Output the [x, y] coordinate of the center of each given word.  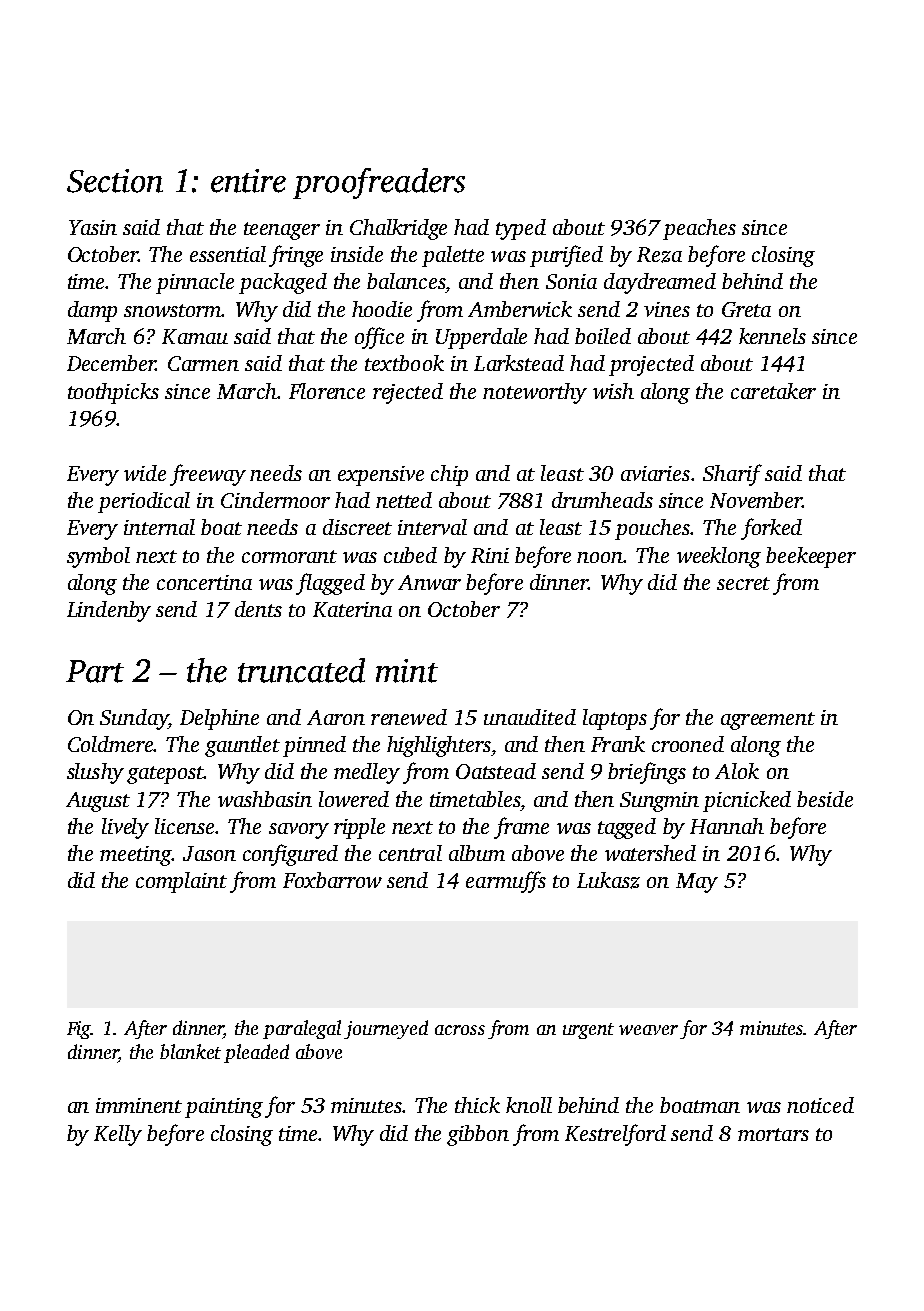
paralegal [302, 1029]
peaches [699, 229]
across [460, 1030]
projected [651, 365]
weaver [648, 1030]
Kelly [118, 1135]
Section [115, 181]
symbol [98, 557]
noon [600, 557]
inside [357, 254]
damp [92, 311]
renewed [409, 717]
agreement [768, 721]
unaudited [530, 717]
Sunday [134, 719]
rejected [408, 393]
